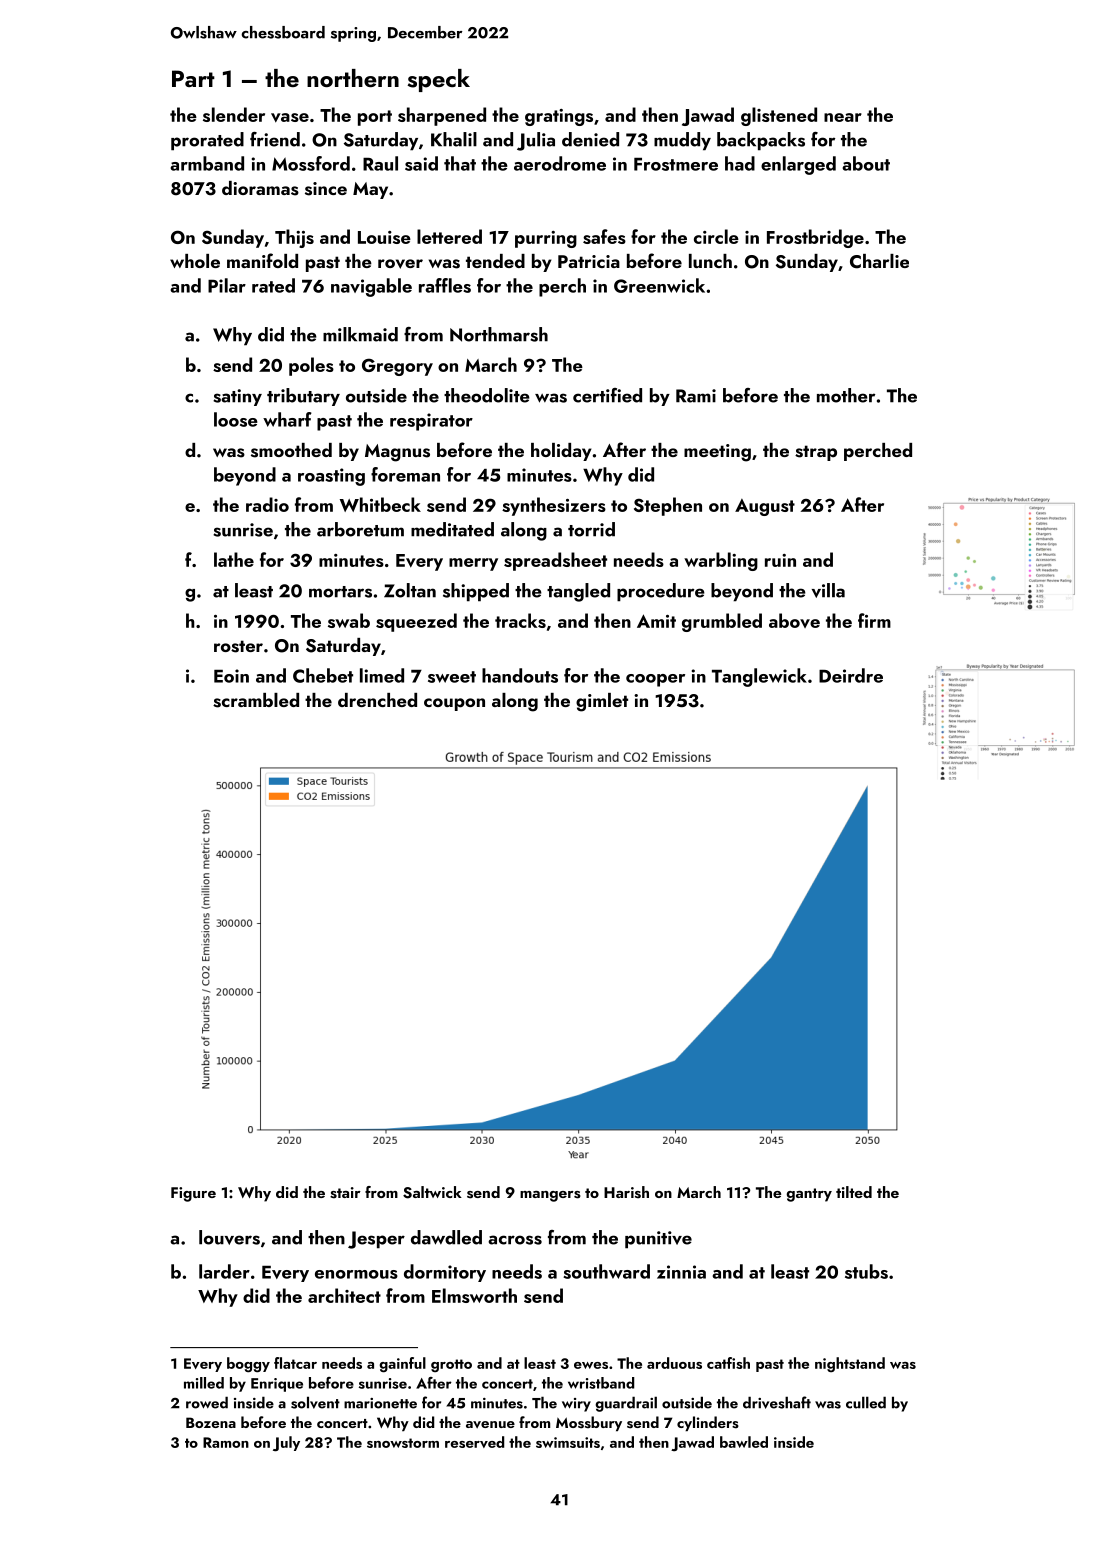 This screenshot has width=1100, height=1563. Describe the element at coordinates (454, 704) in the screenshot. I see `coupon` at that location.
